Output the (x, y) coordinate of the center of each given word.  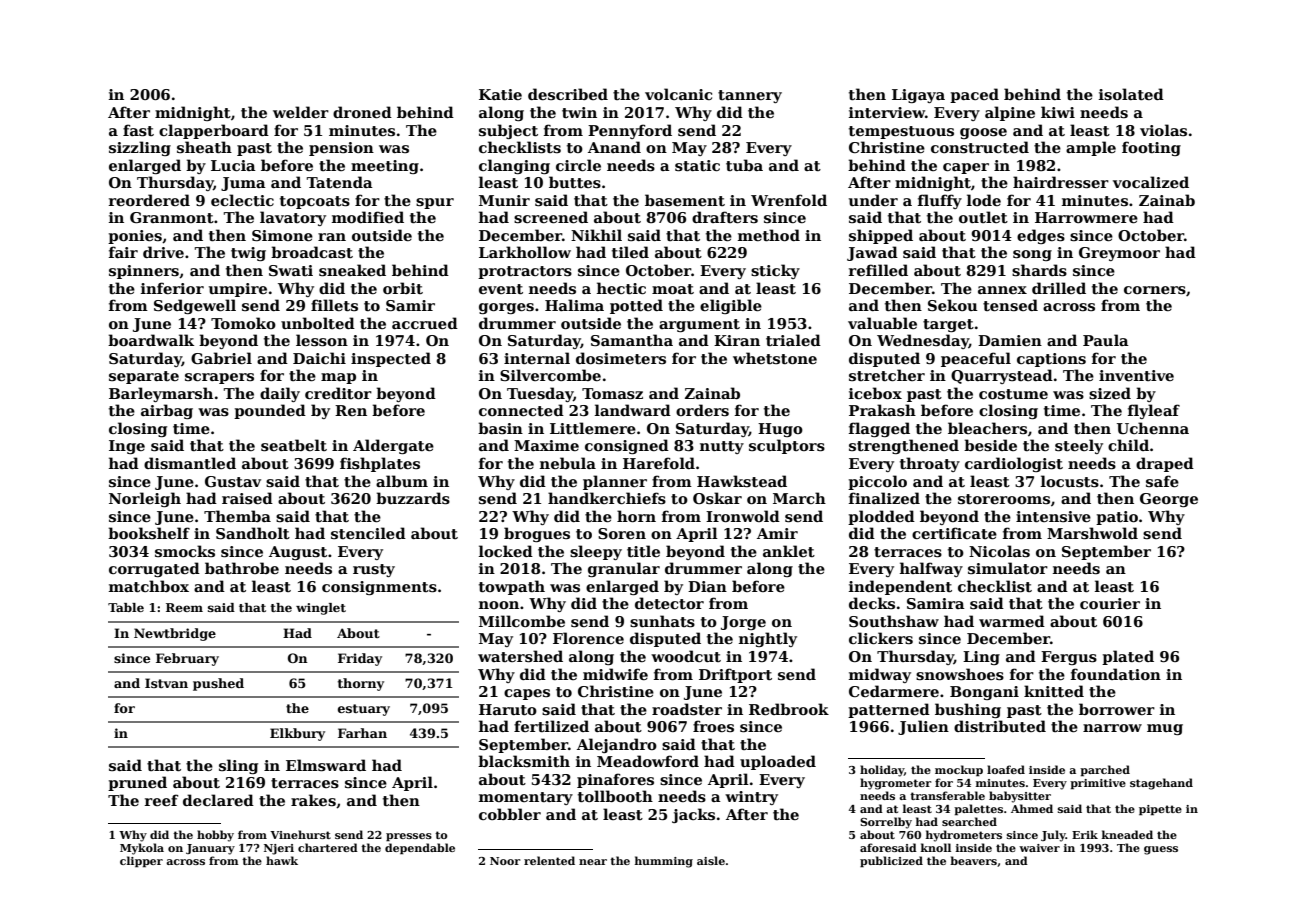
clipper (141, 862)
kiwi (1058, 112)
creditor (338, 393)
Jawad (872, 253)
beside (990, 445)
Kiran (737, 340)
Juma (243, 184)
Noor (505, 861)
